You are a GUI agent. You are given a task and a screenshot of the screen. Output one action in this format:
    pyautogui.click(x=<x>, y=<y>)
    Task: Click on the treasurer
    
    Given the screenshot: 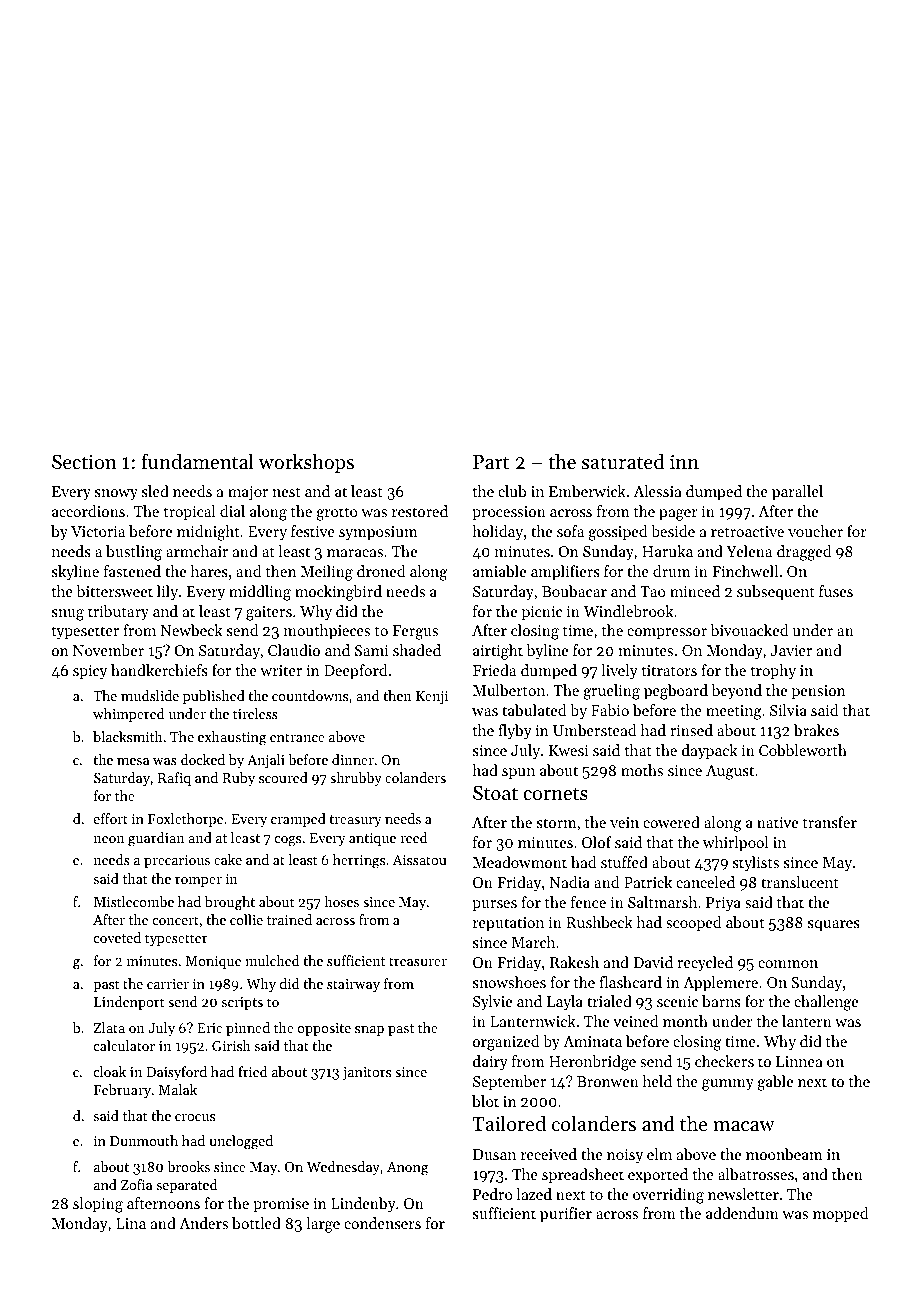 What is the action you would take?
    pyautogui.click(x=418, y=961)
